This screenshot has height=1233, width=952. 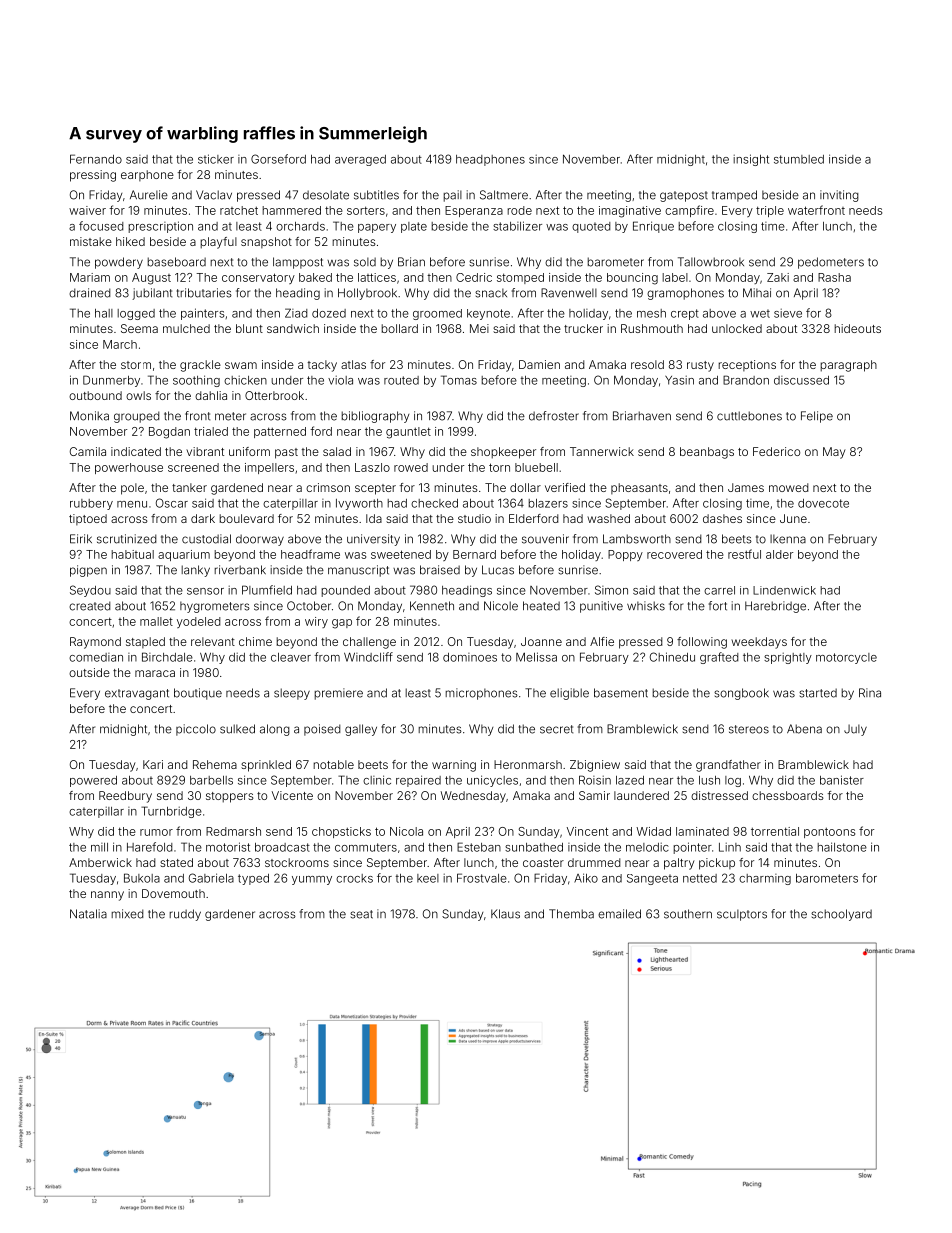 What do you see at coordinates (541, 641) in the screenshot?
I see `Joanne` at bounding box center [541, 641].
